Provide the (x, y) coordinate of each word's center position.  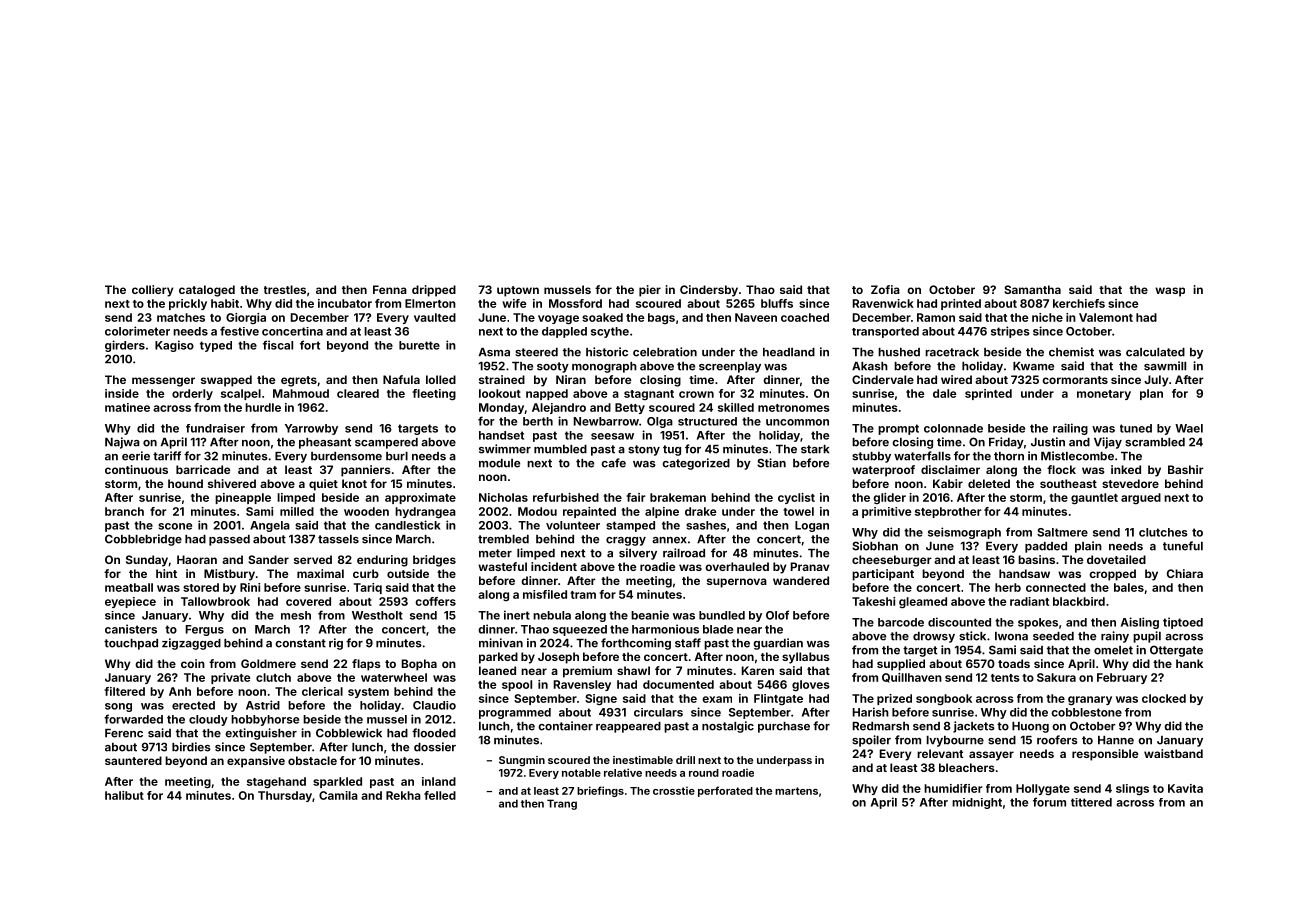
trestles (285, 289)
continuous (136, 469)
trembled (503, 539)
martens (796, 791)
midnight (977, 803)
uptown (518, 291)
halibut (124, 795)
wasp (1170, 292)
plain (1088, 547)
